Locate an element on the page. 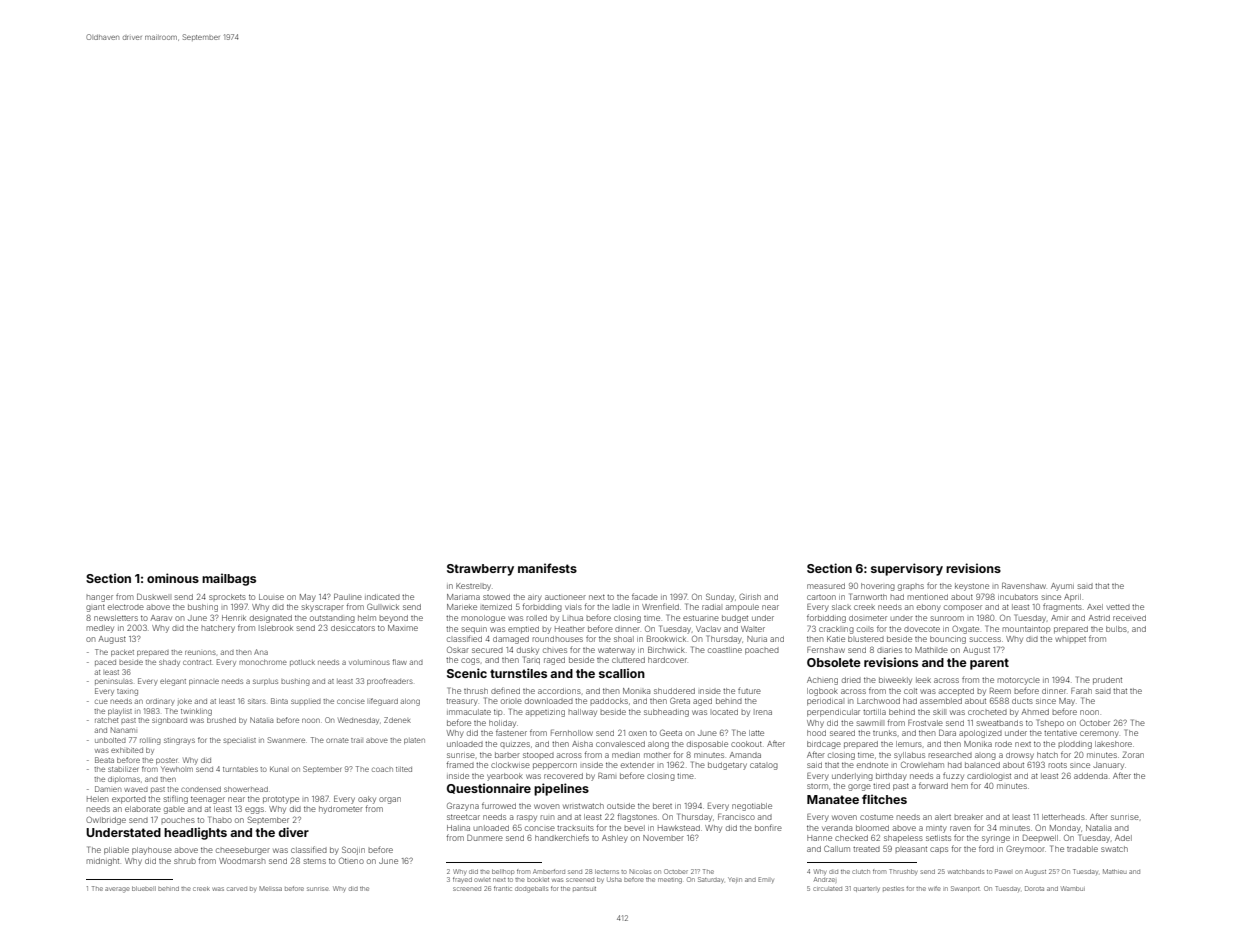 Image resolution: width=1233 pixels, height=952 pixels. ominous is located at coordinates (173, 578).
